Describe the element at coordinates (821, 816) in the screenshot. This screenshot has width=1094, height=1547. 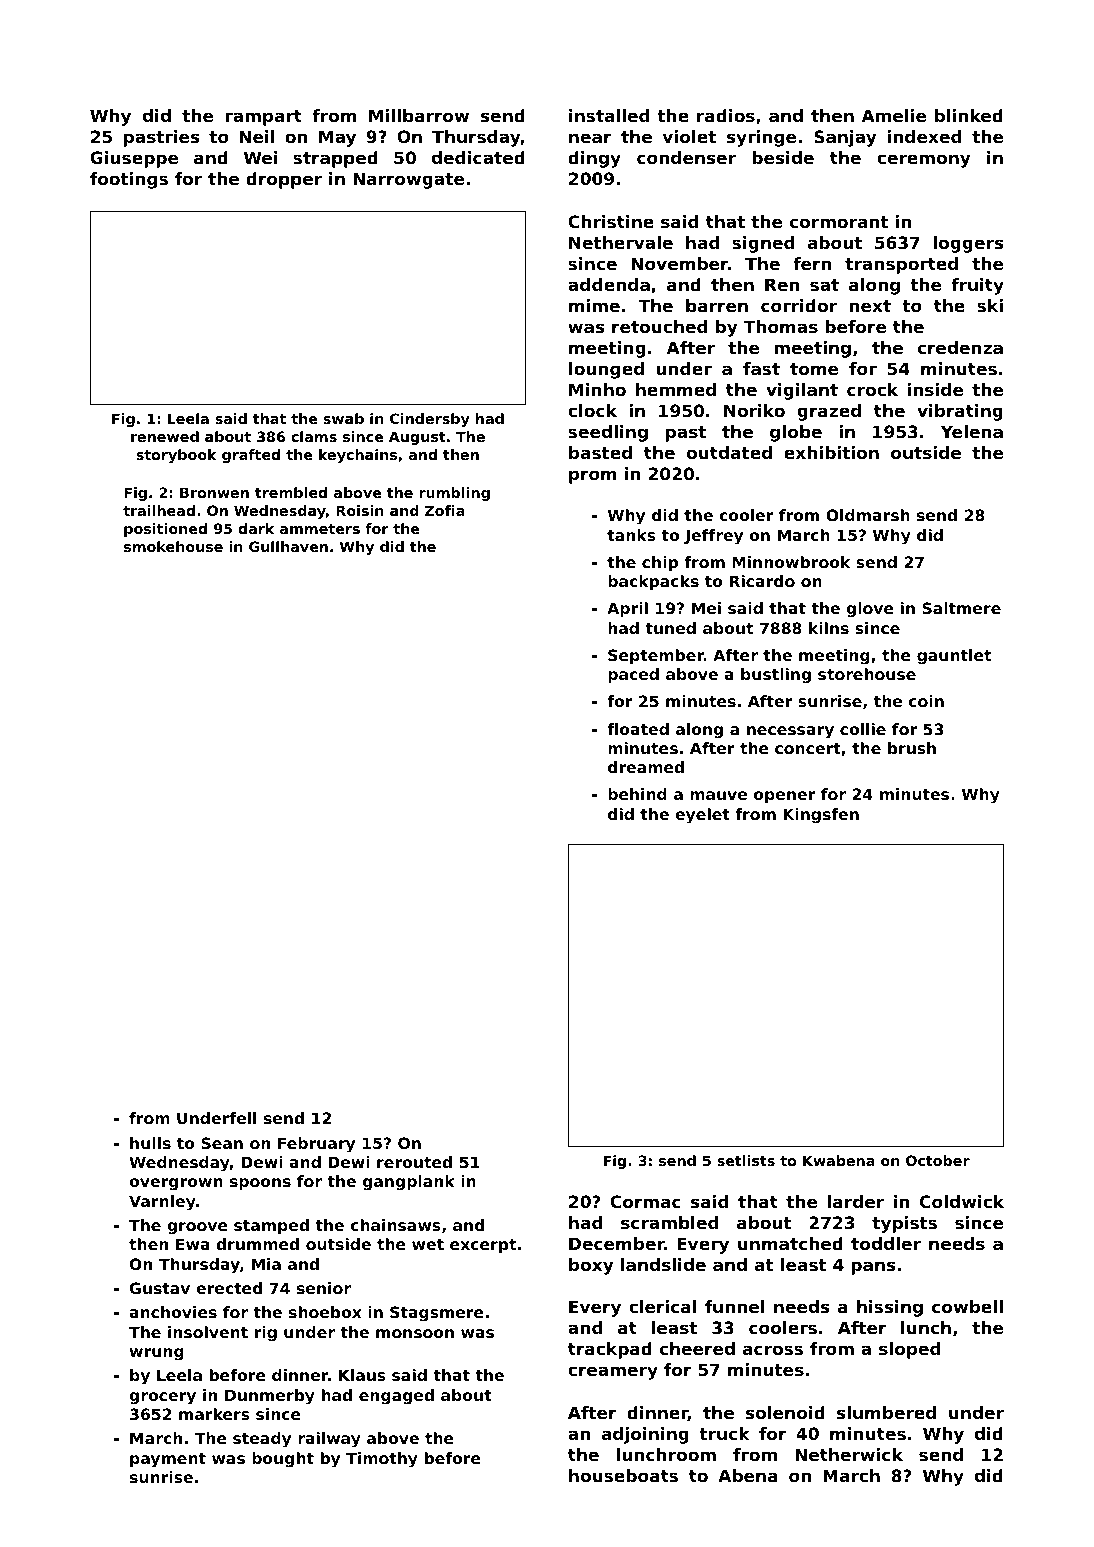
I see `Kingsfen` at that location.
